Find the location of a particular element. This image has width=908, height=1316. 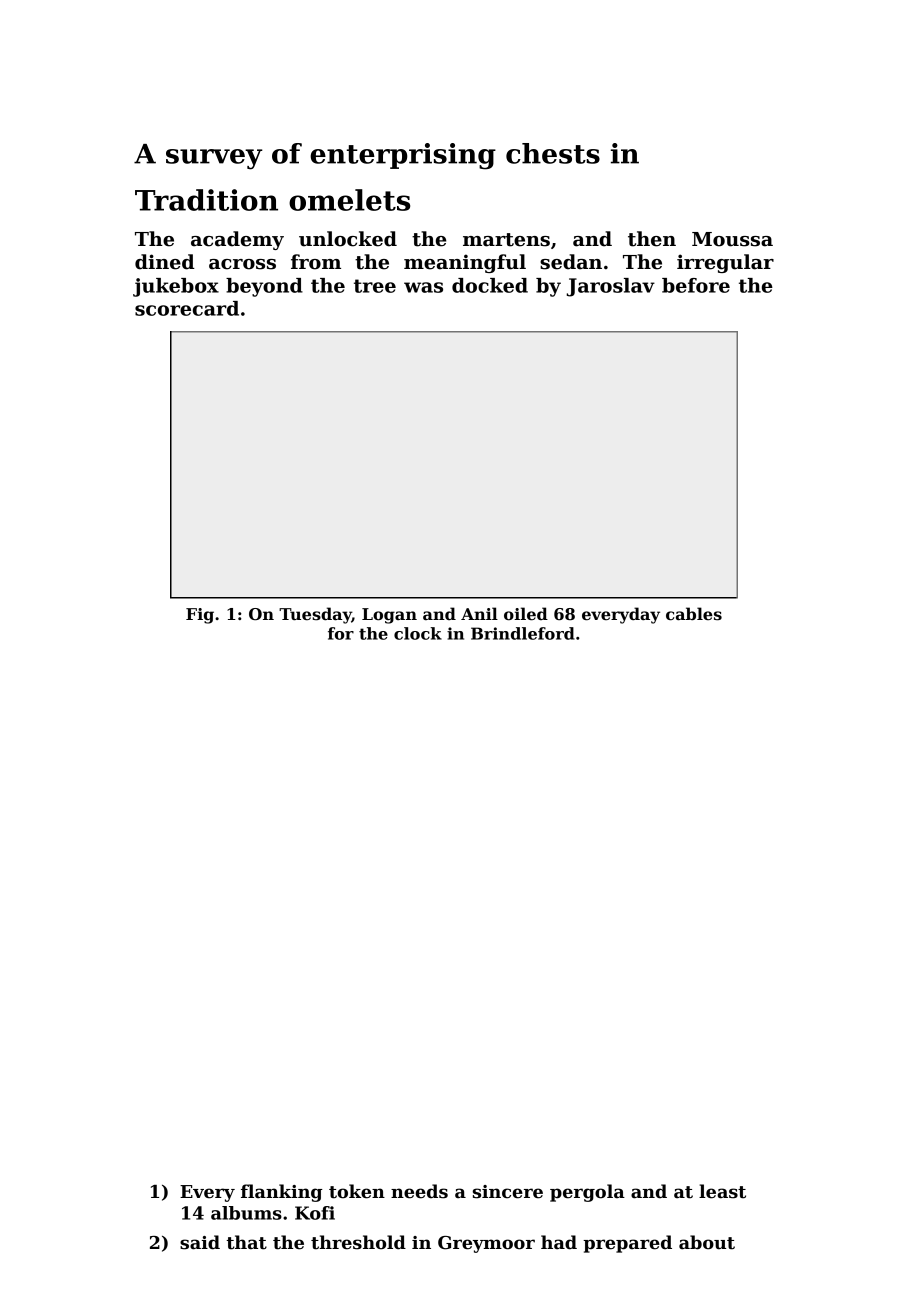

before is located at coordinates (696, 285).
